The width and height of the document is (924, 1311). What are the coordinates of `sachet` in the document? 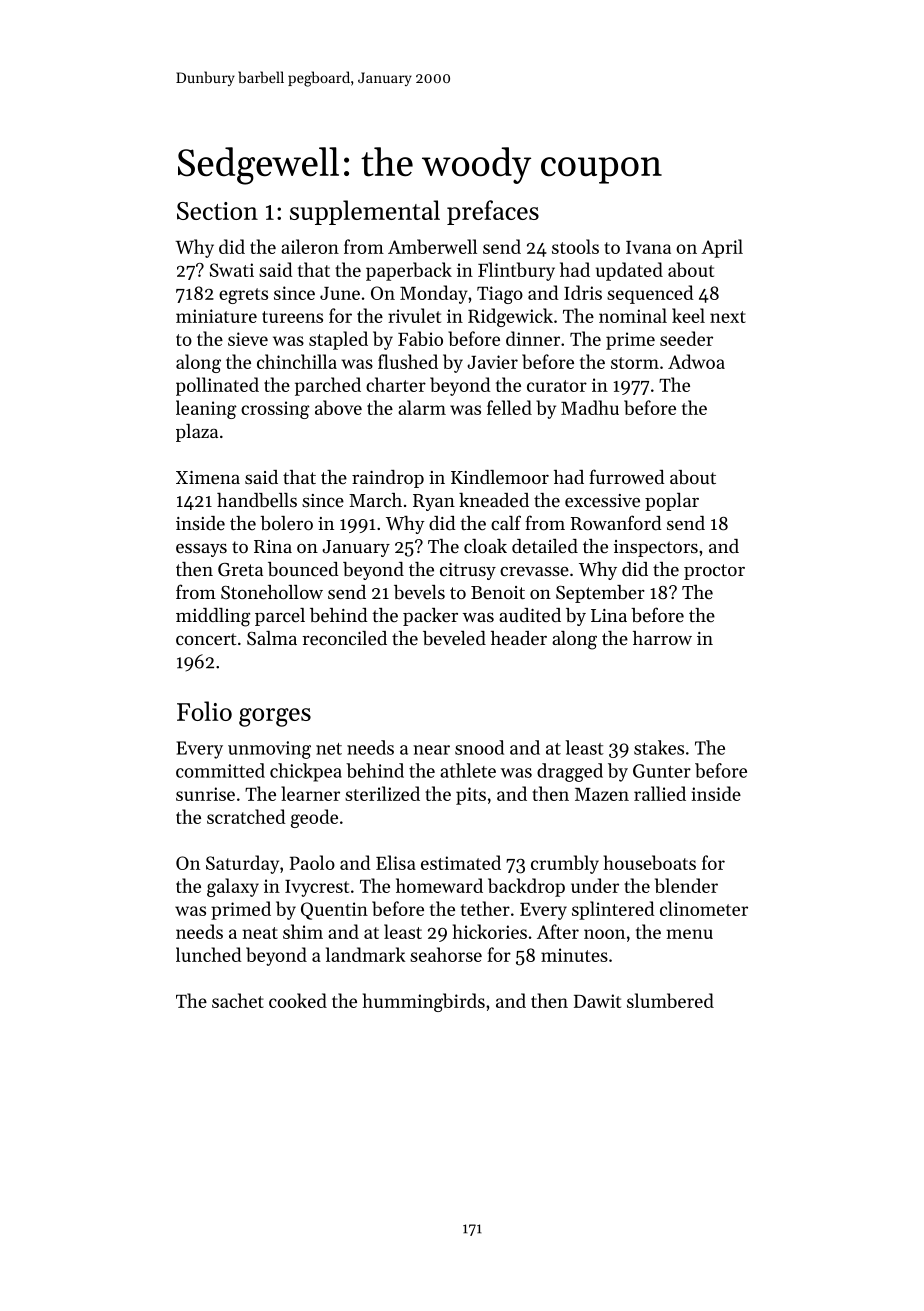 It's located at (238, 1000).
